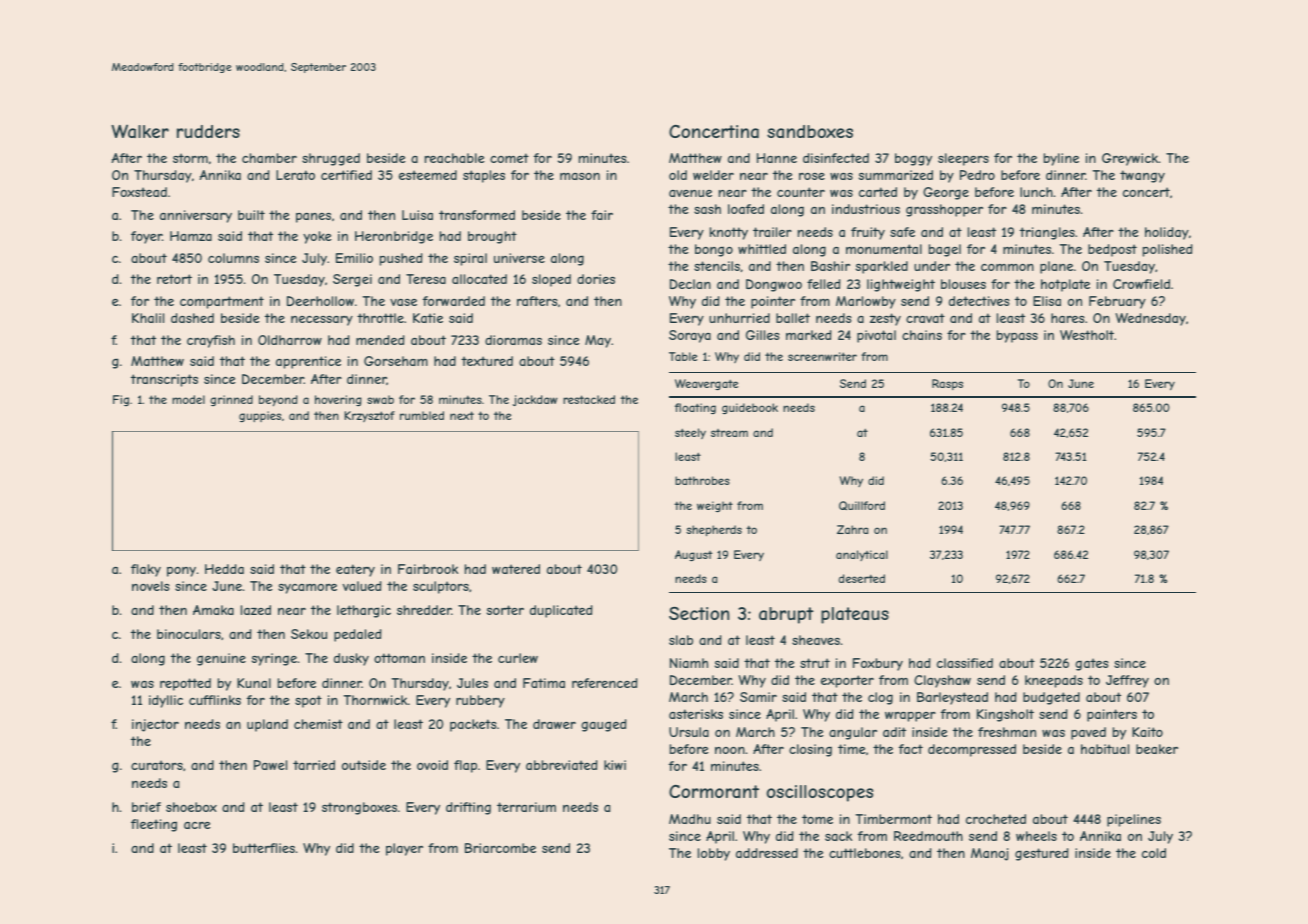 The height and width of the document is (924, 1308). Describe the element at coordinates (810, 131) in the document. I see `sandboxes` at that location.
